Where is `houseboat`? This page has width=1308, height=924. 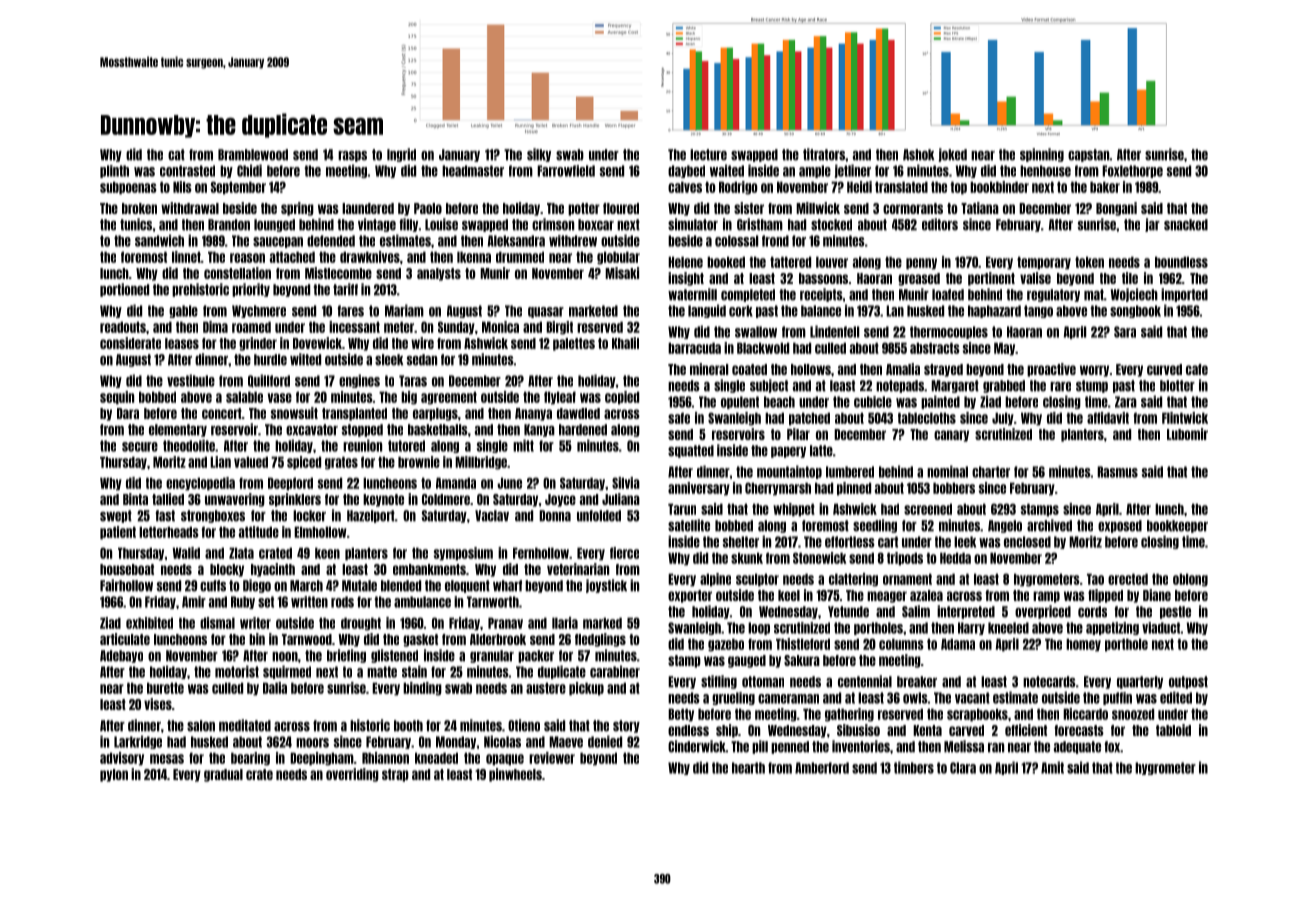
houseboat is located at coordinates (127, 569).
